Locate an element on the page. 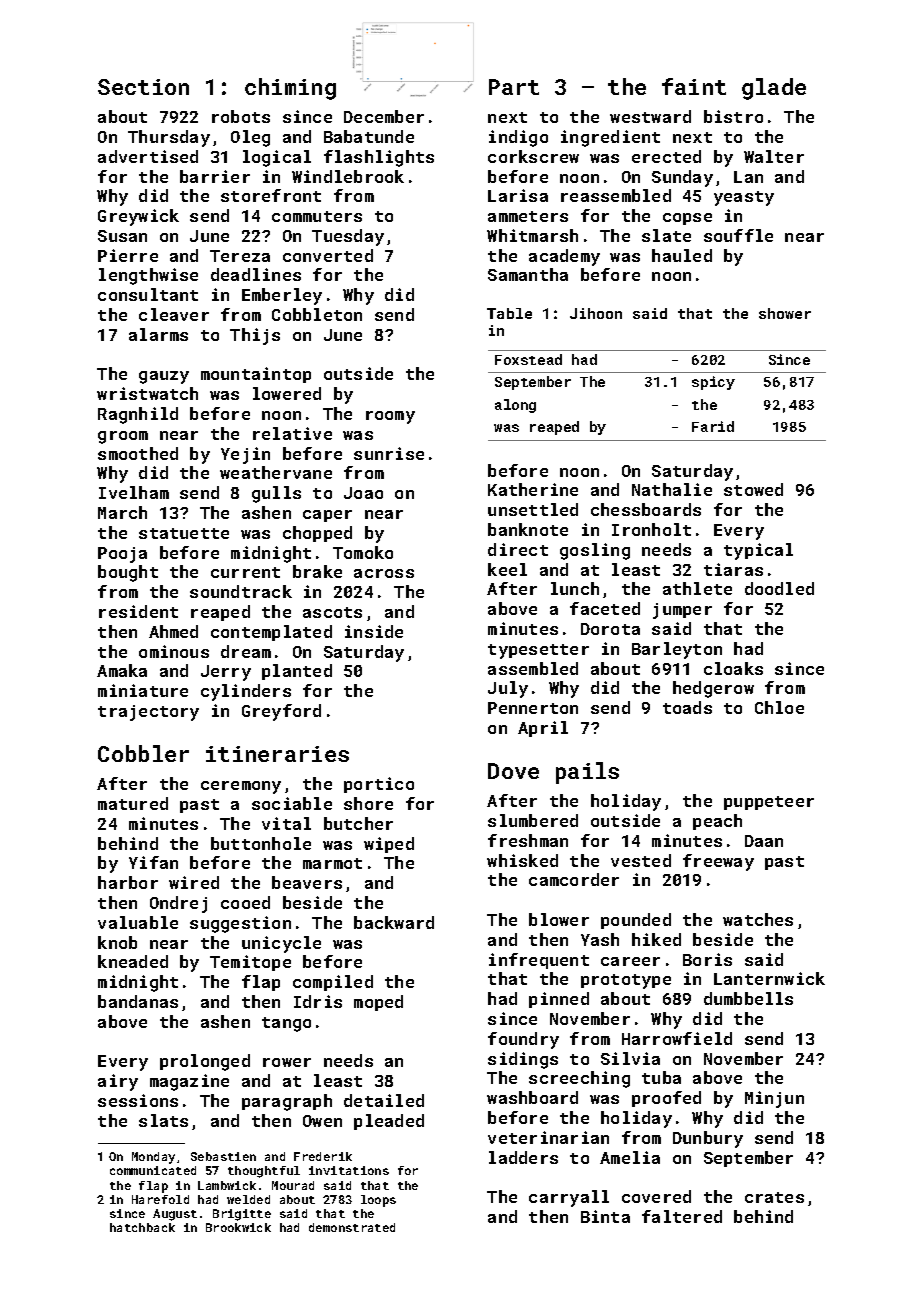  Walter is located at coordinates (774, 156).
